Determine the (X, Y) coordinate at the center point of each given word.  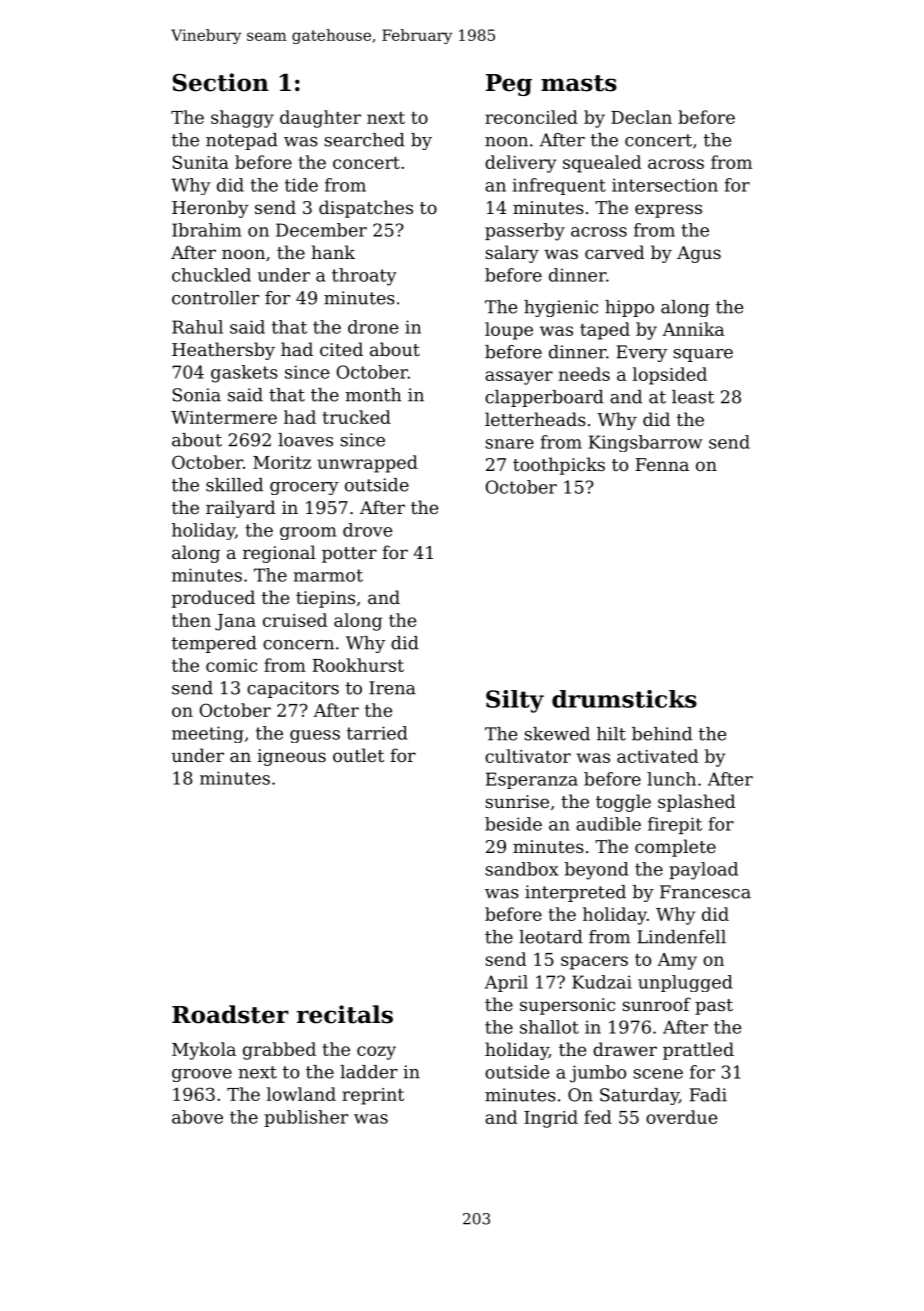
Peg (509, 85)
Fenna (662, 464)
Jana (235, 622)
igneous (291, 757)
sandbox (521, 869)
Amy (677, 961)
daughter (320, 119)
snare (509, 444)
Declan (641, 117)
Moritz (282, 462)
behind (662, 734)
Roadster (230, 1014)
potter (349, 555)
